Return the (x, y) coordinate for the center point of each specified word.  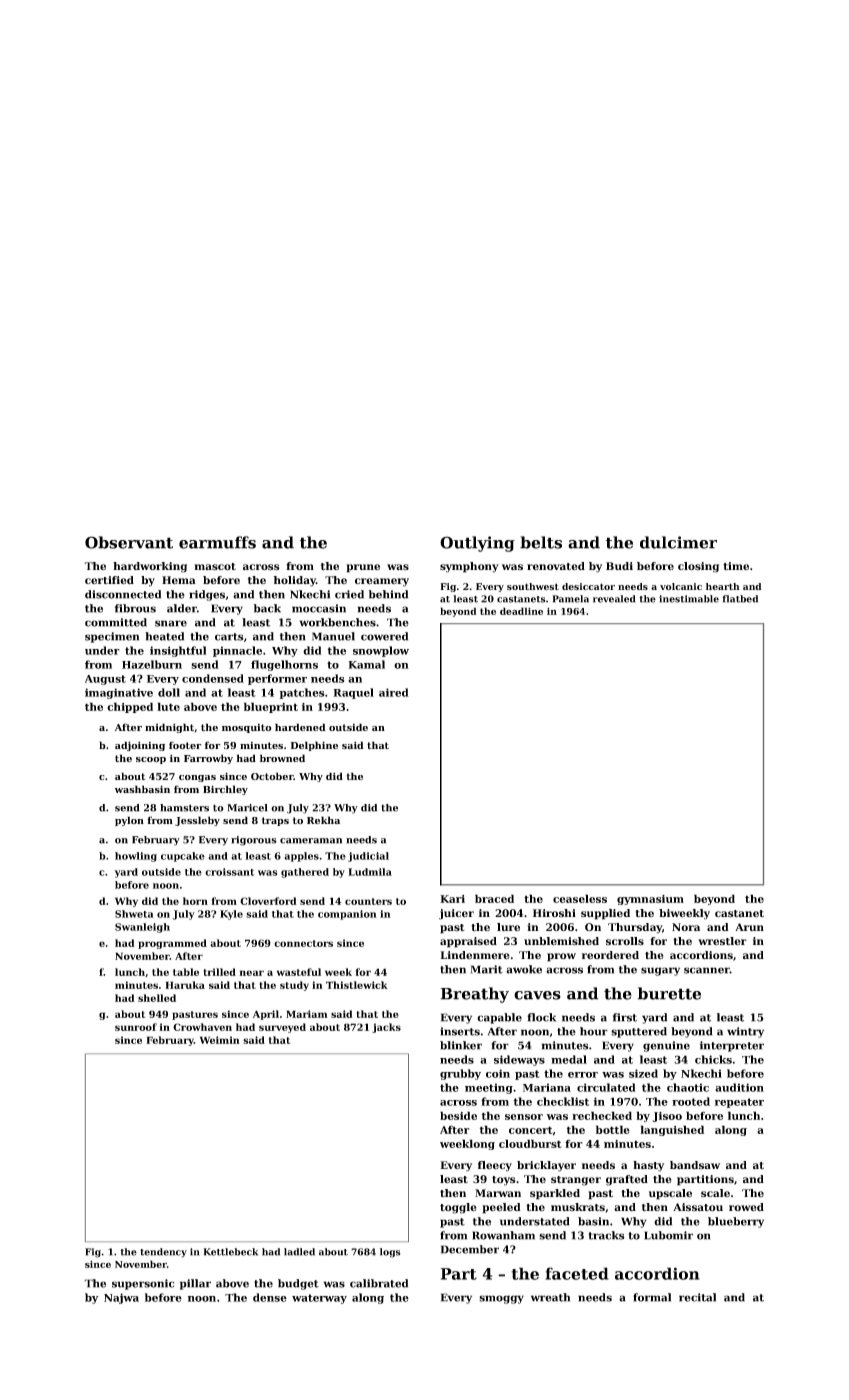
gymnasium (650, 900)
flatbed (740, 599)
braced (494, 898)
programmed (172, 944)
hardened (300, 727)
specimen (112, 637)
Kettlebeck (230, 1252)
